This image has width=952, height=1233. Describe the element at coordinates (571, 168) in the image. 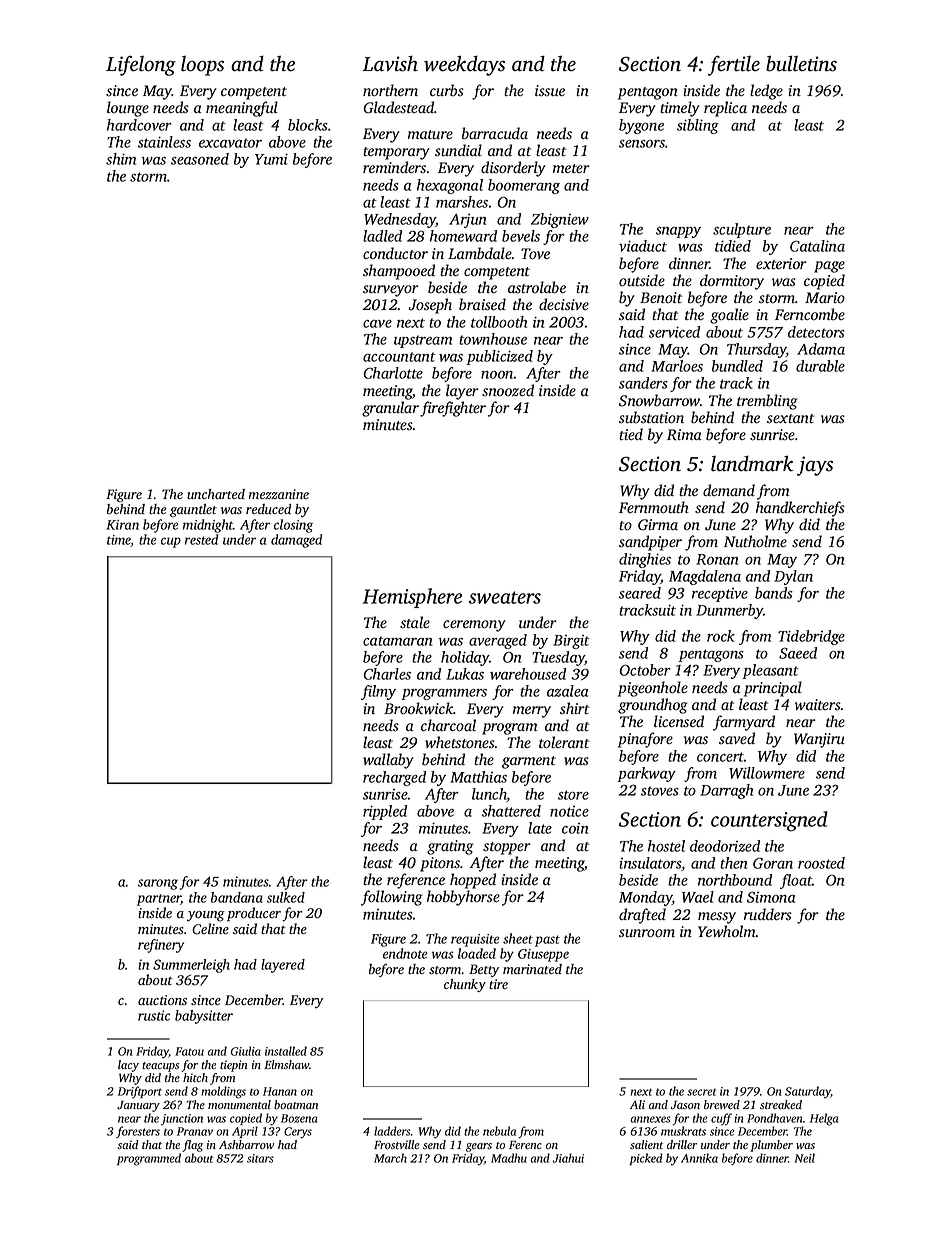

I see `meter` at that location.
